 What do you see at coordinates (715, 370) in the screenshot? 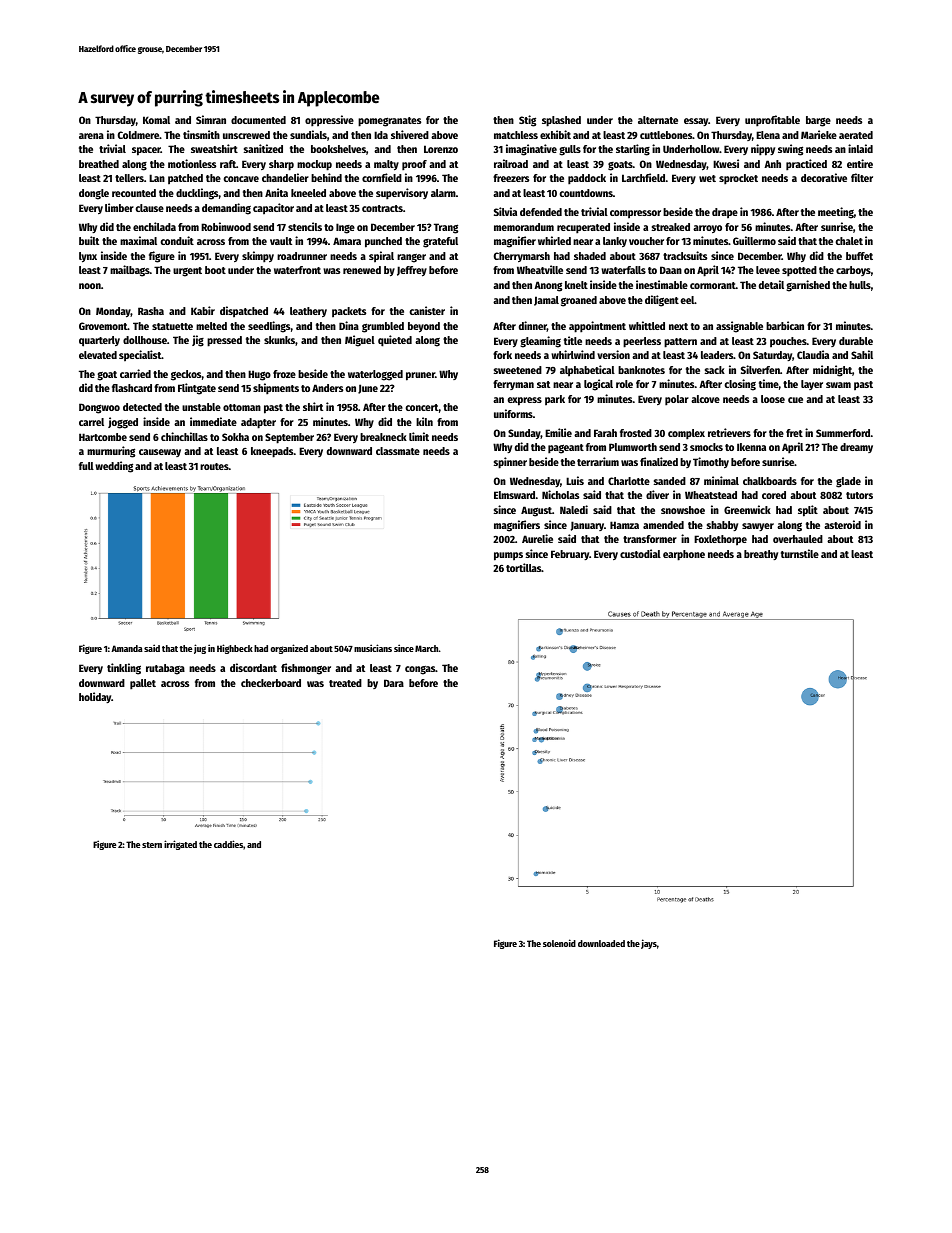
I see `sack` at bounding box center [715, 370].
